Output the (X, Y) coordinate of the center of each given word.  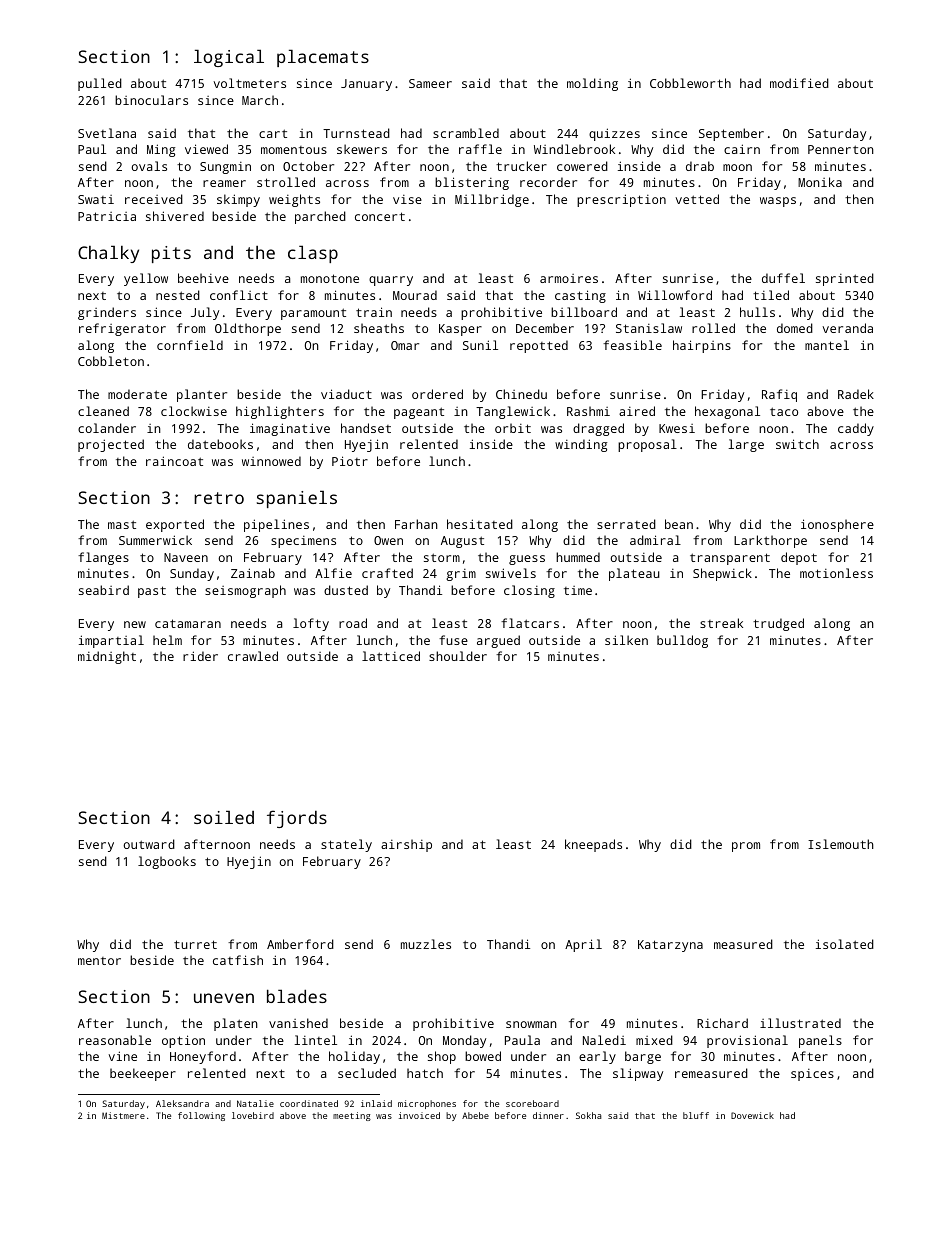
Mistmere (123, 1115)
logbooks (167, 862)
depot (799, 558)
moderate (137, 394)
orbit (513, 428)
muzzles (426, 944)
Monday (464, 1041)
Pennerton (841, 149)
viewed (206, 149)
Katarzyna (670, 946)
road (353, 623)
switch (797, 444)
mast (122, 524)
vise (407, 199)
